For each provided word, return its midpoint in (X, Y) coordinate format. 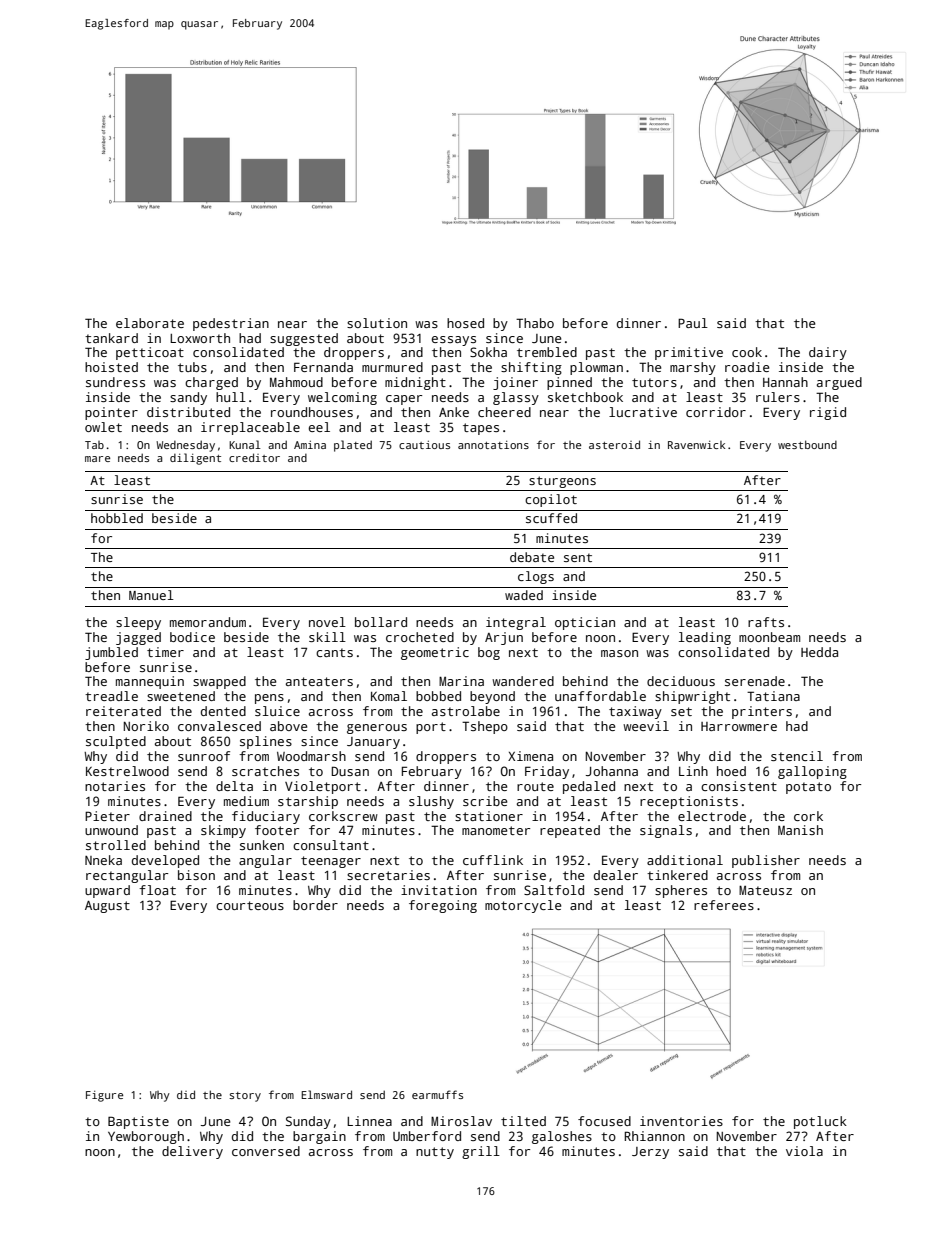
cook (747, 352)
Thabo (535, 323)
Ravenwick (696, 445)
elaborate (150, 323)
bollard (381, 622)
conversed (266, 1151)
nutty (435, 1153)
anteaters (319, 681)
